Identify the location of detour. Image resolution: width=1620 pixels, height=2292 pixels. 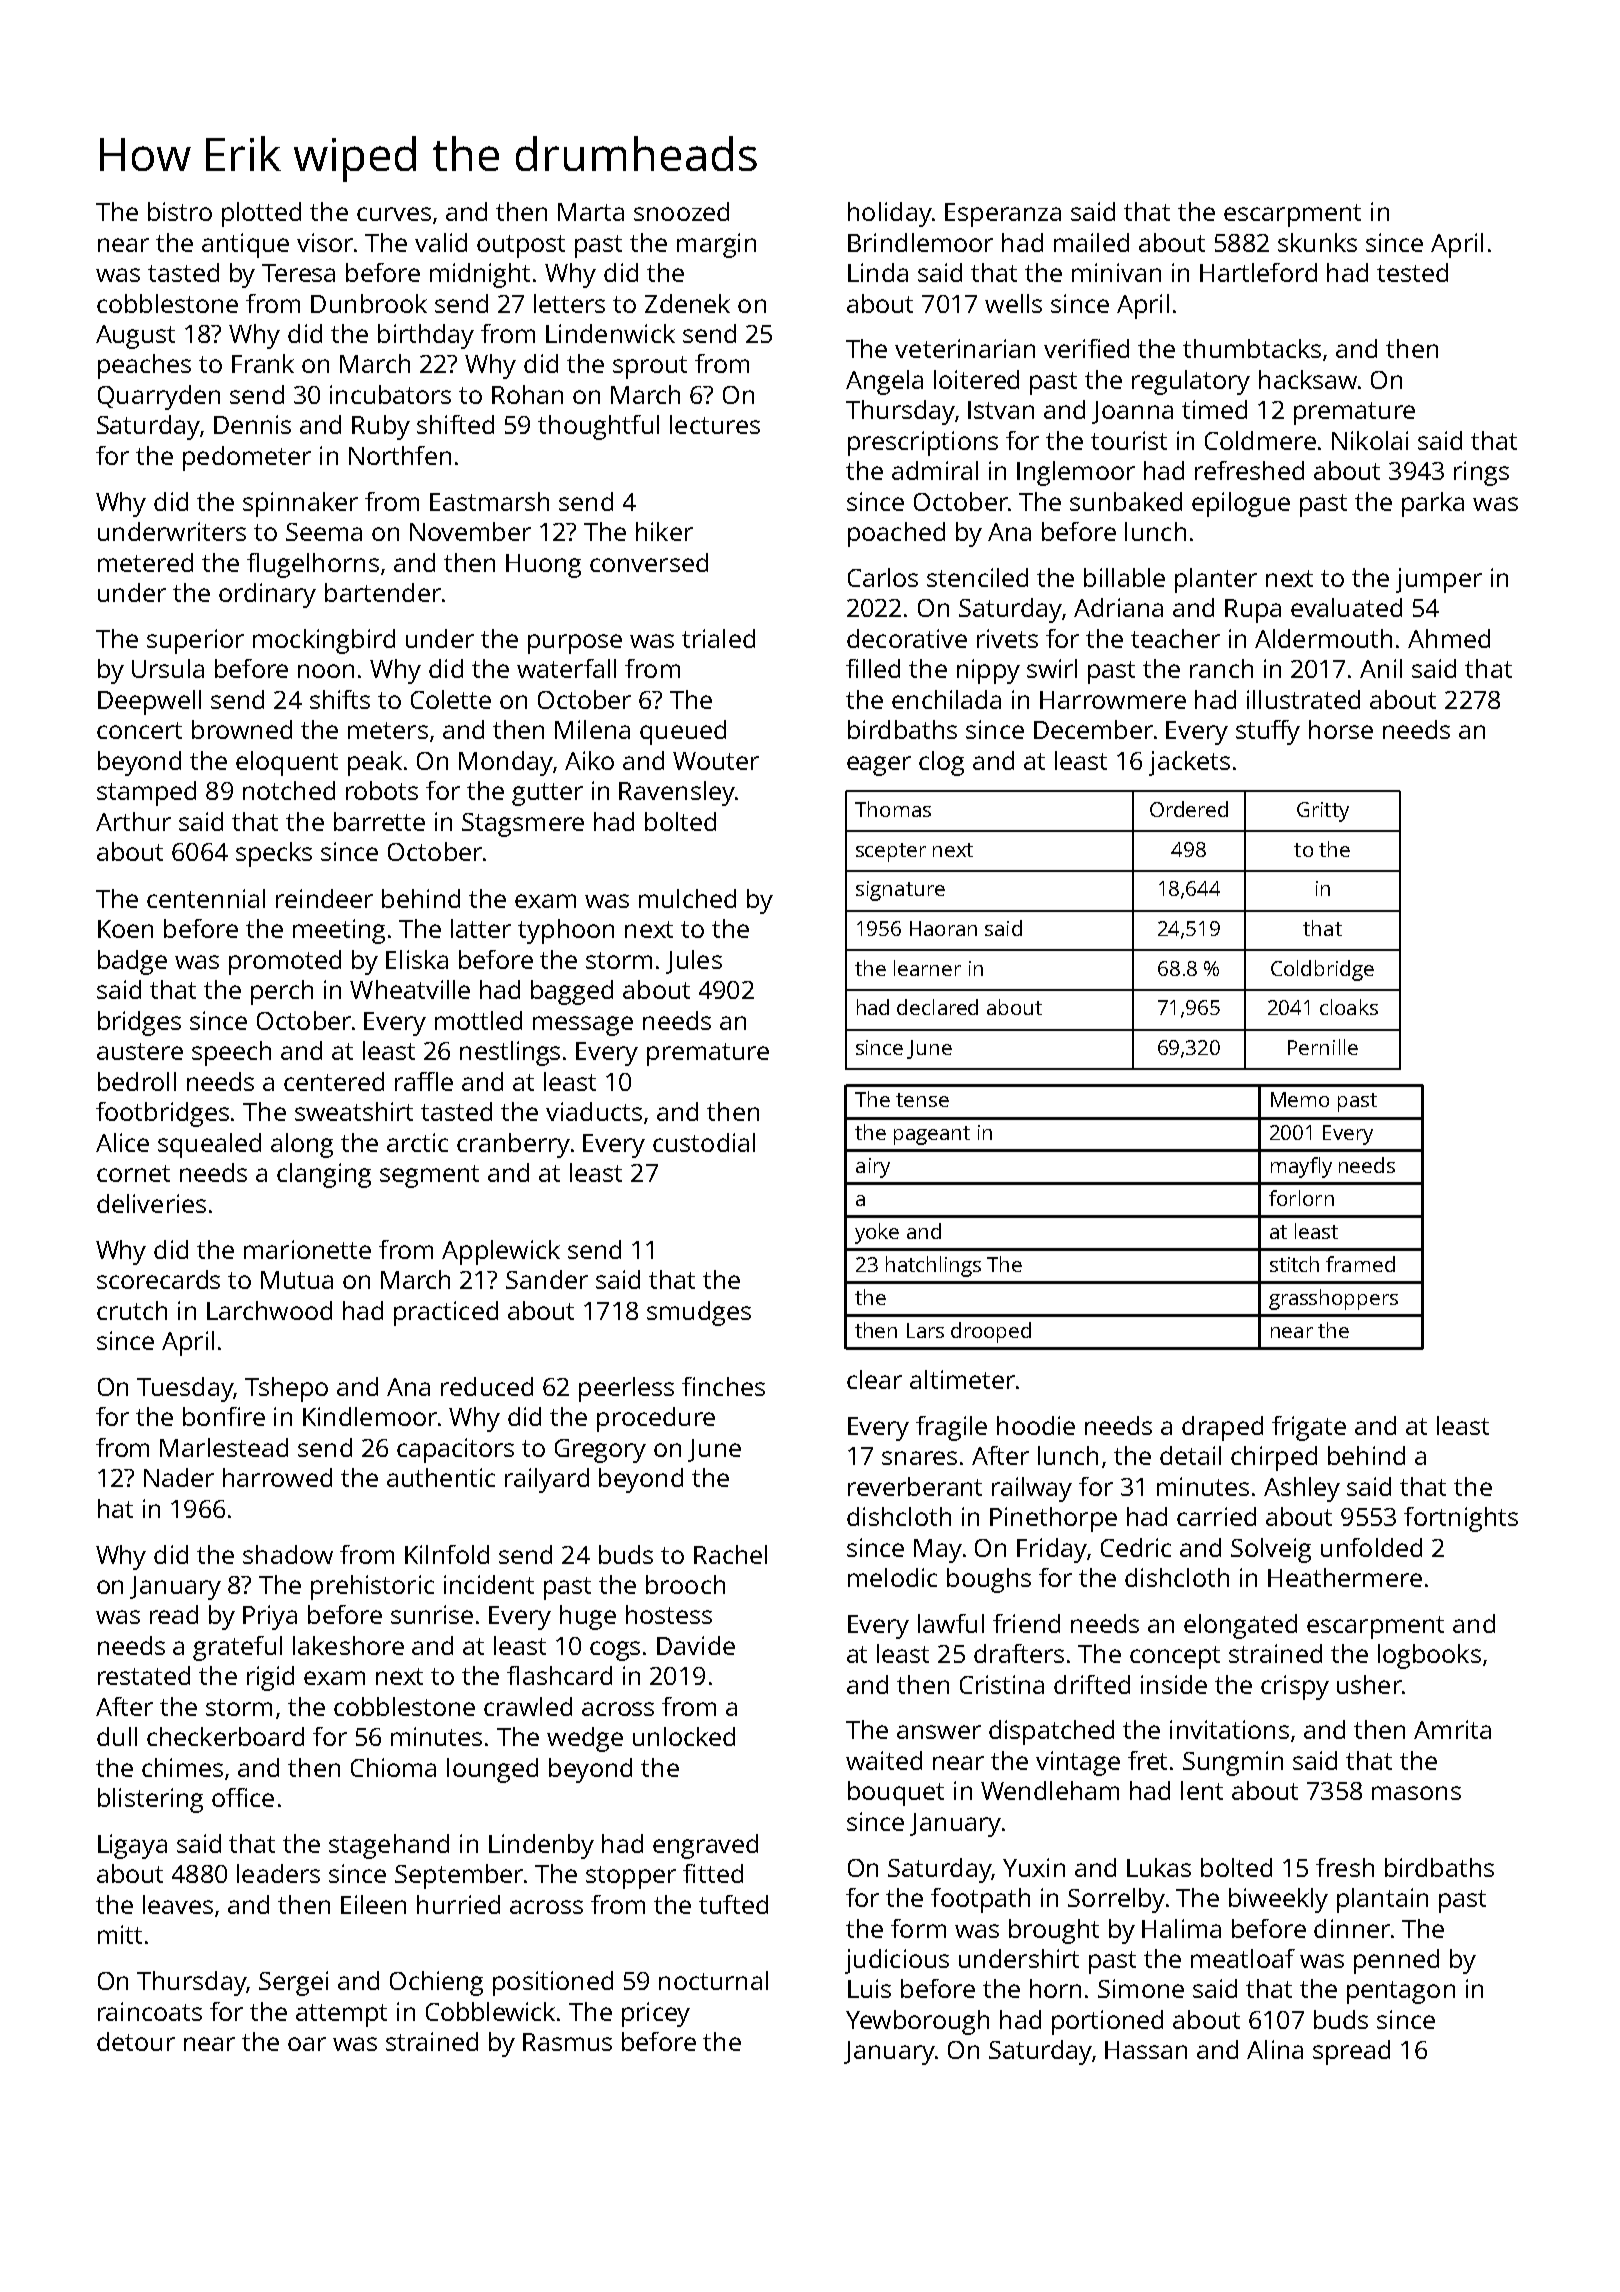
(136, 2041).
